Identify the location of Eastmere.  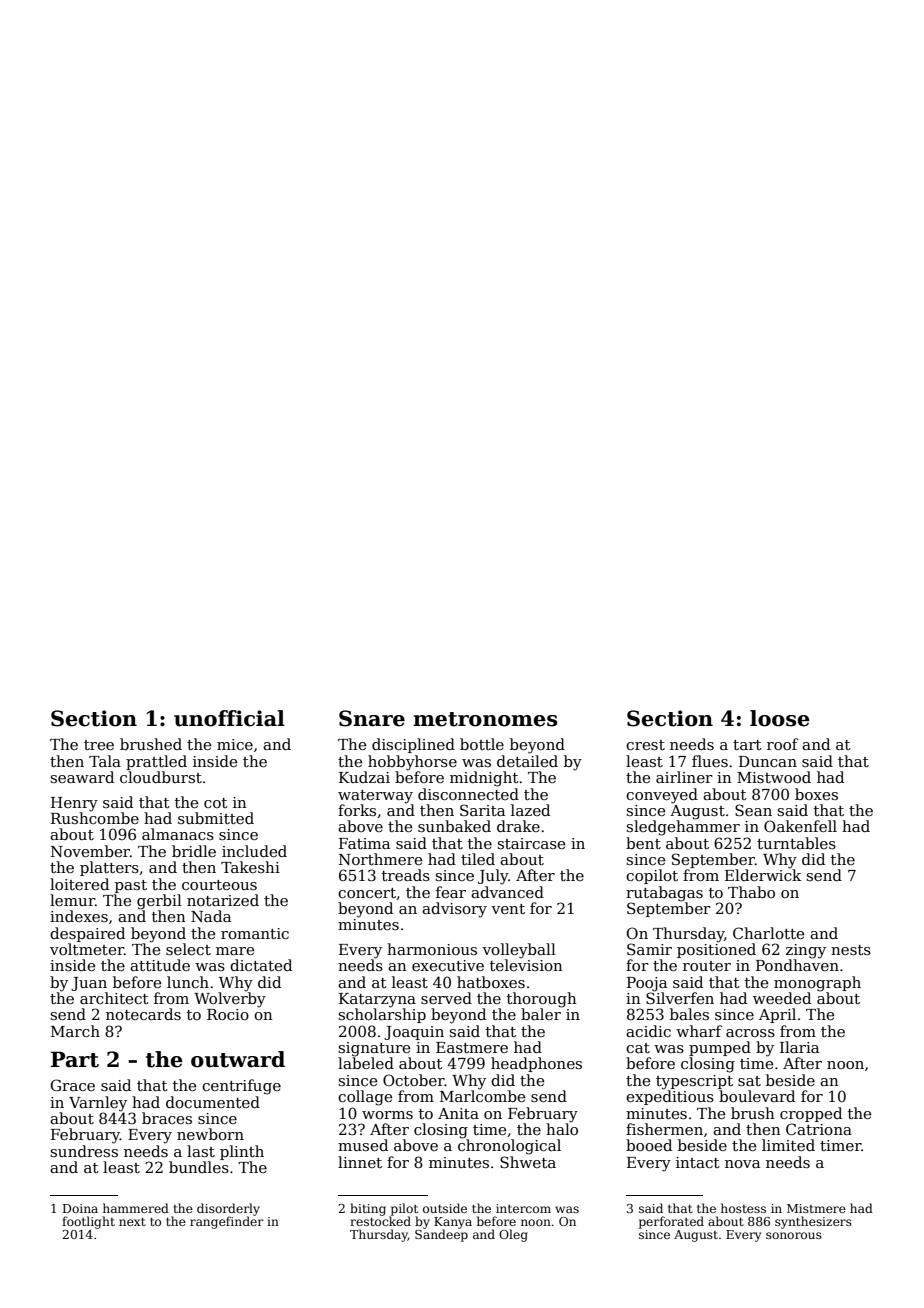
(472, 1047).
